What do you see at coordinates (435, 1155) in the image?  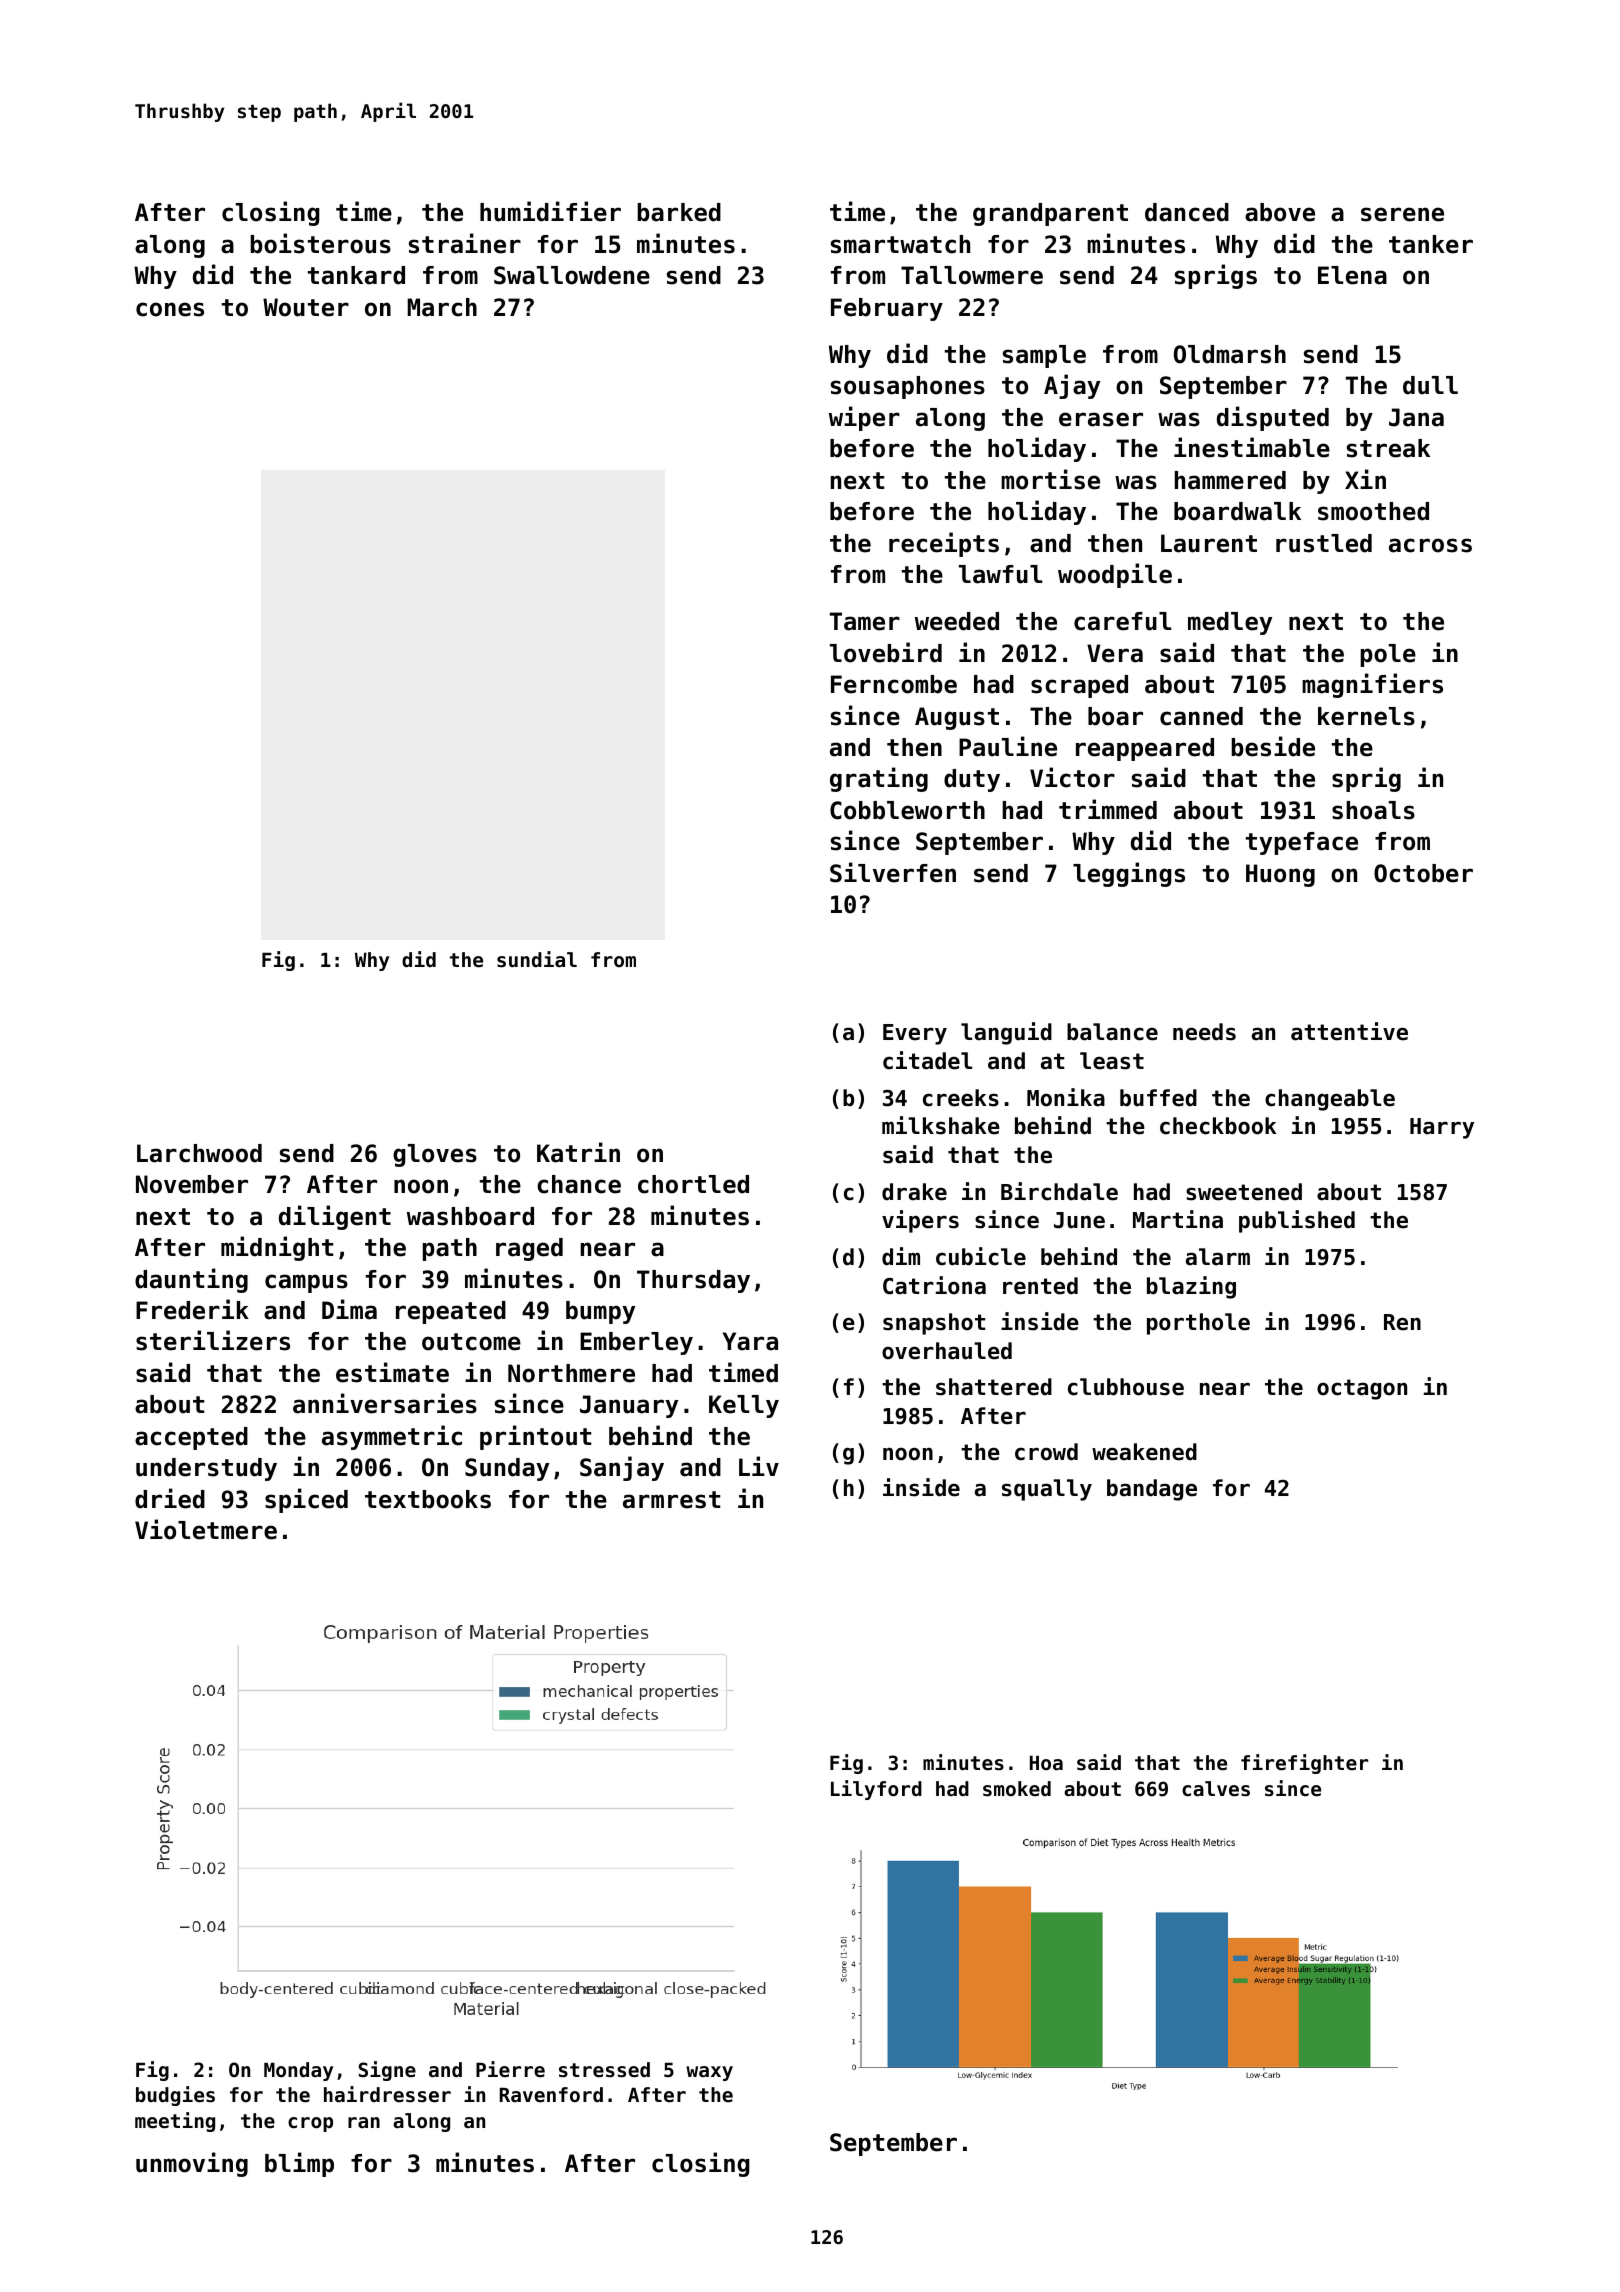 I see `gloves` at bounding box center [435, 1155].
